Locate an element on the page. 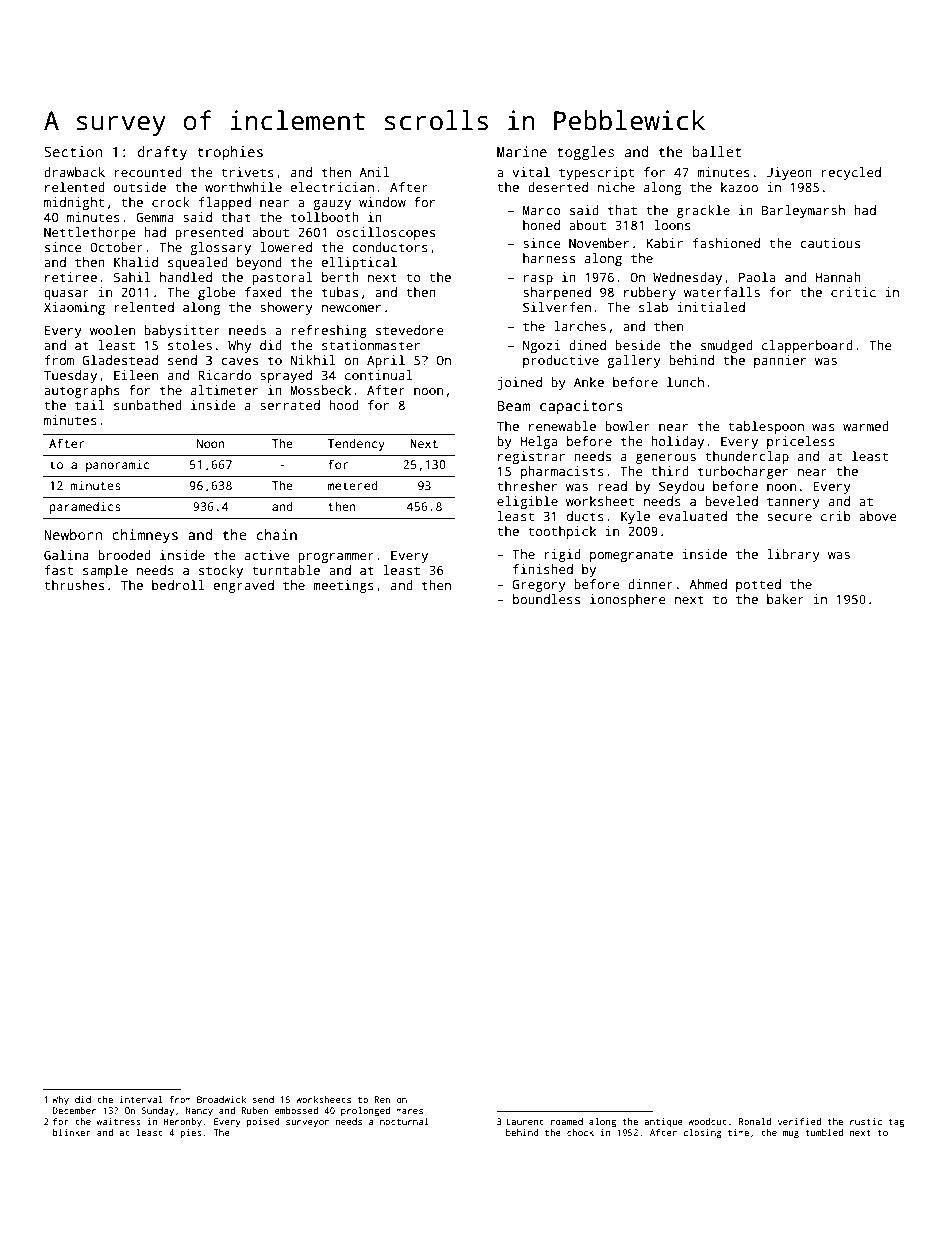 The width and height of the document is (952, 1233). baker is located at coordinates (785, 599).
